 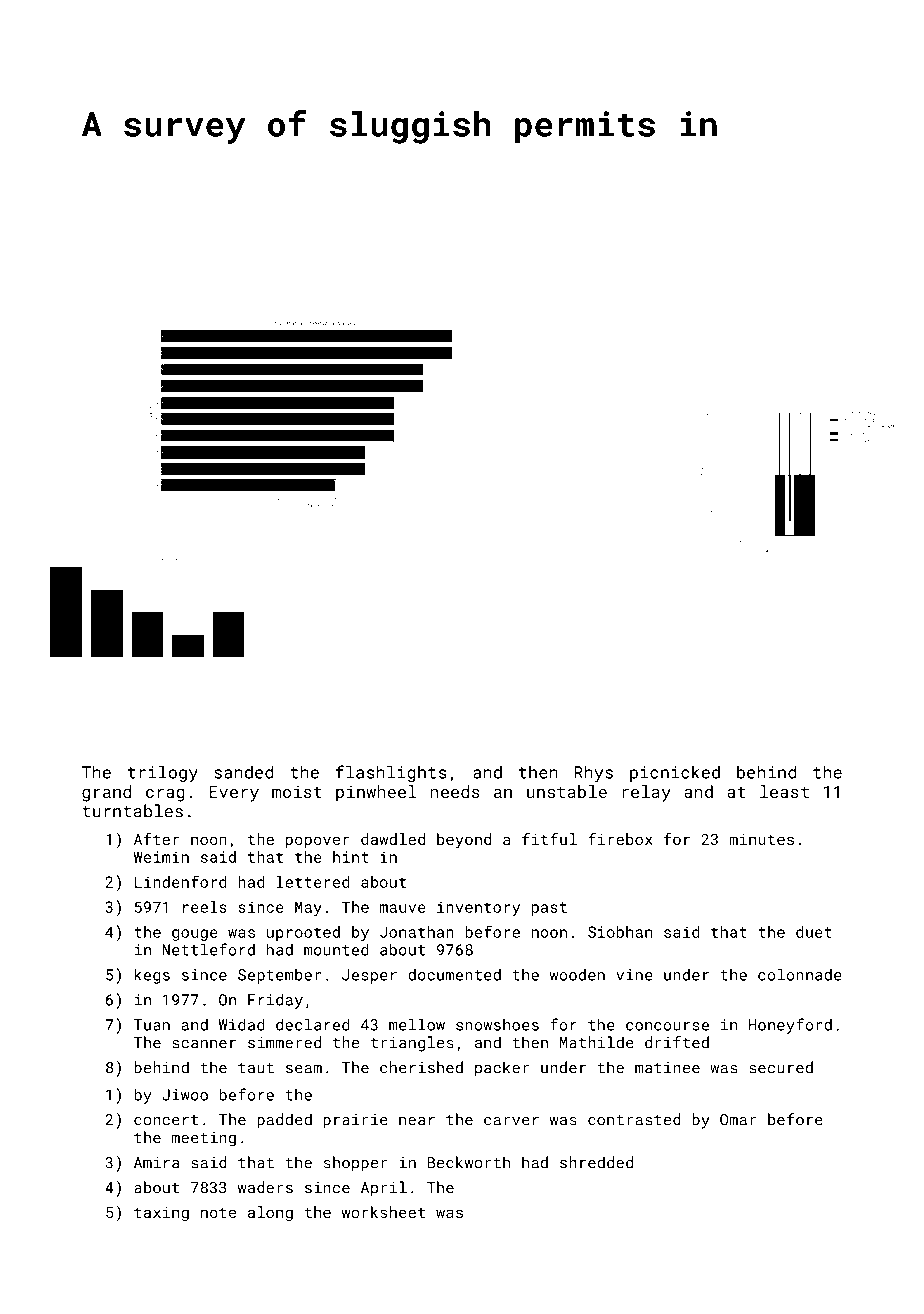 I want to click on minutes, so click(x=761, y=839).
